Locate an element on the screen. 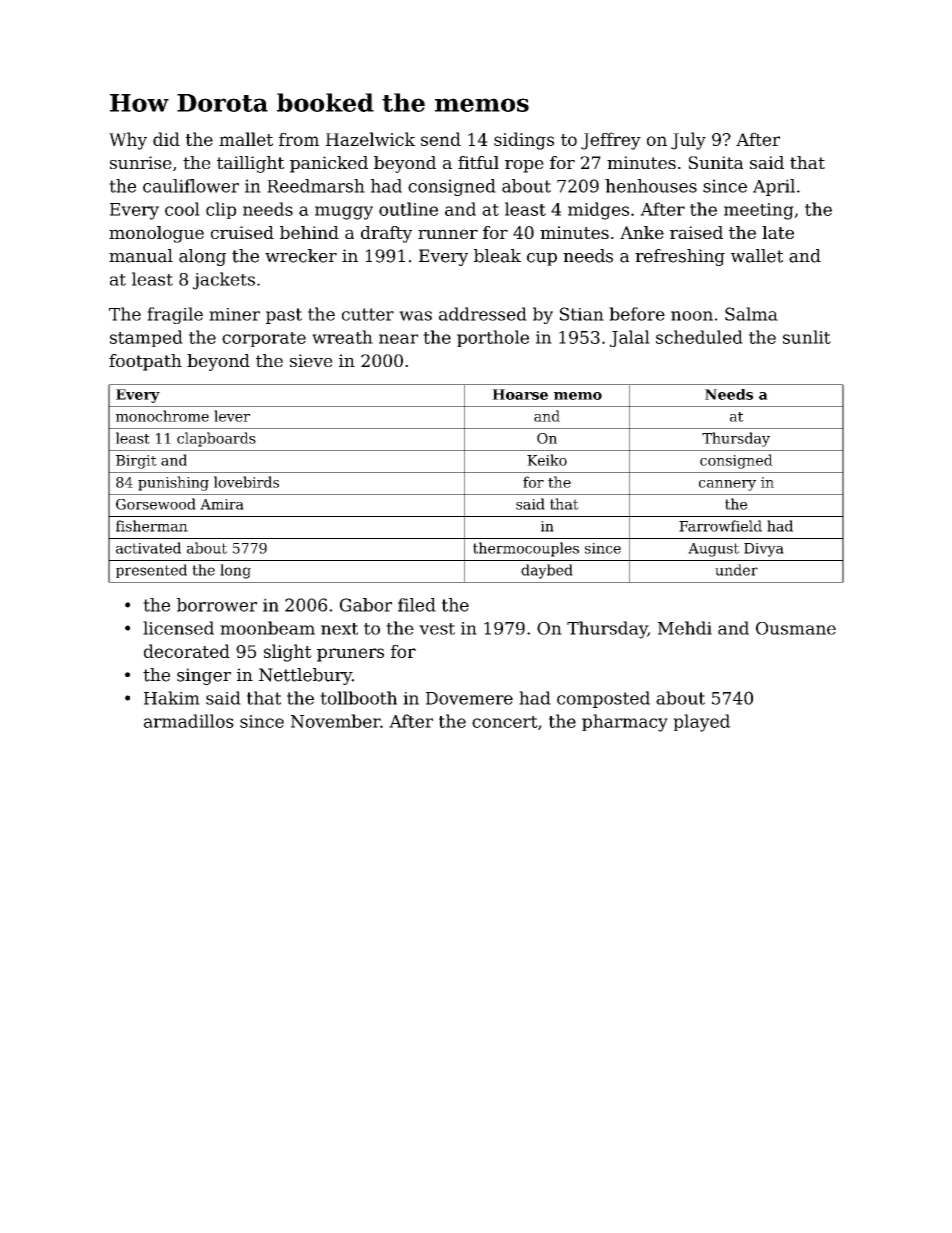  Jalal is located at coordinates (630, 338).
